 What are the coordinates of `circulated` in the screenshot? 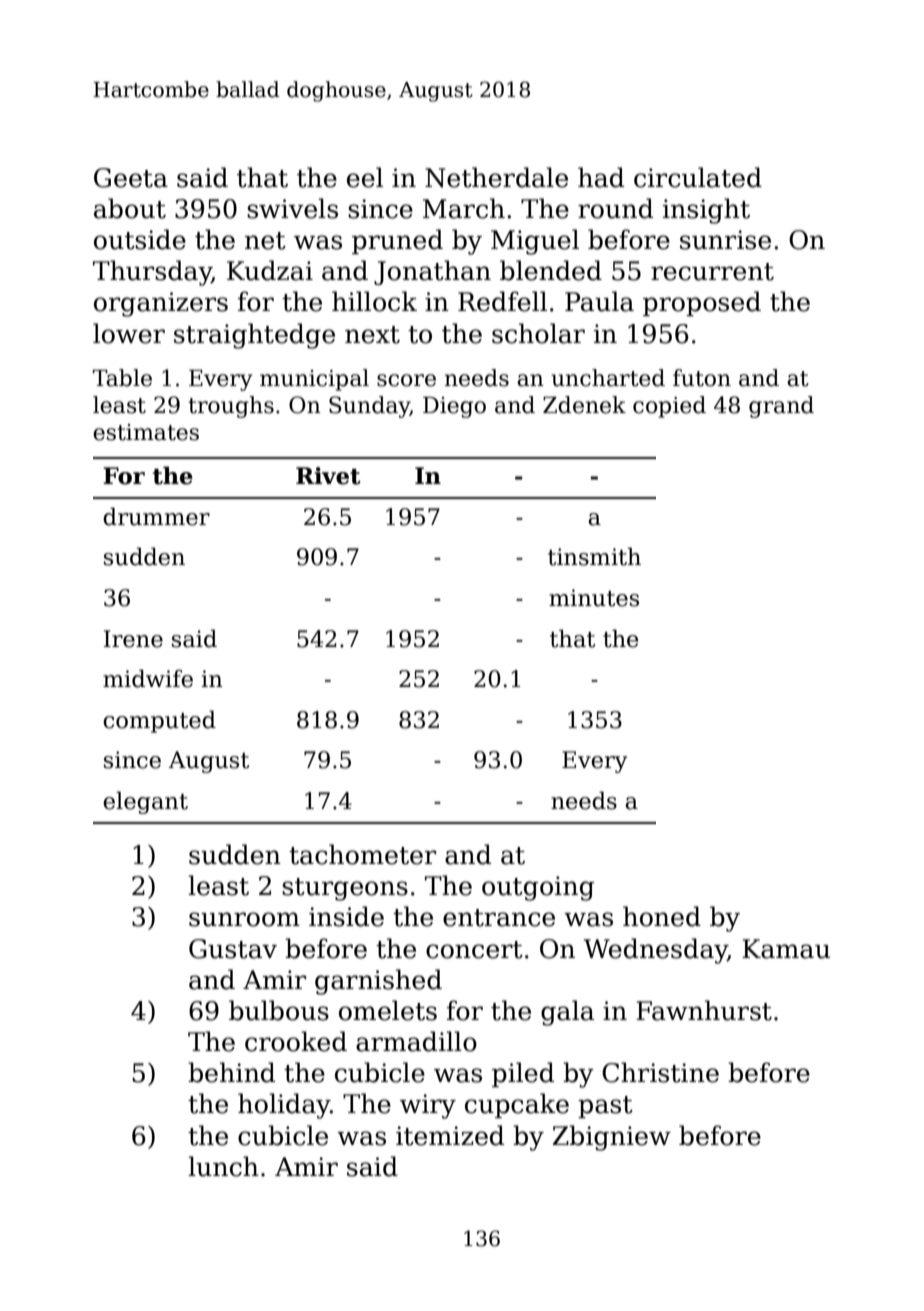 It's located at (698, 177).
